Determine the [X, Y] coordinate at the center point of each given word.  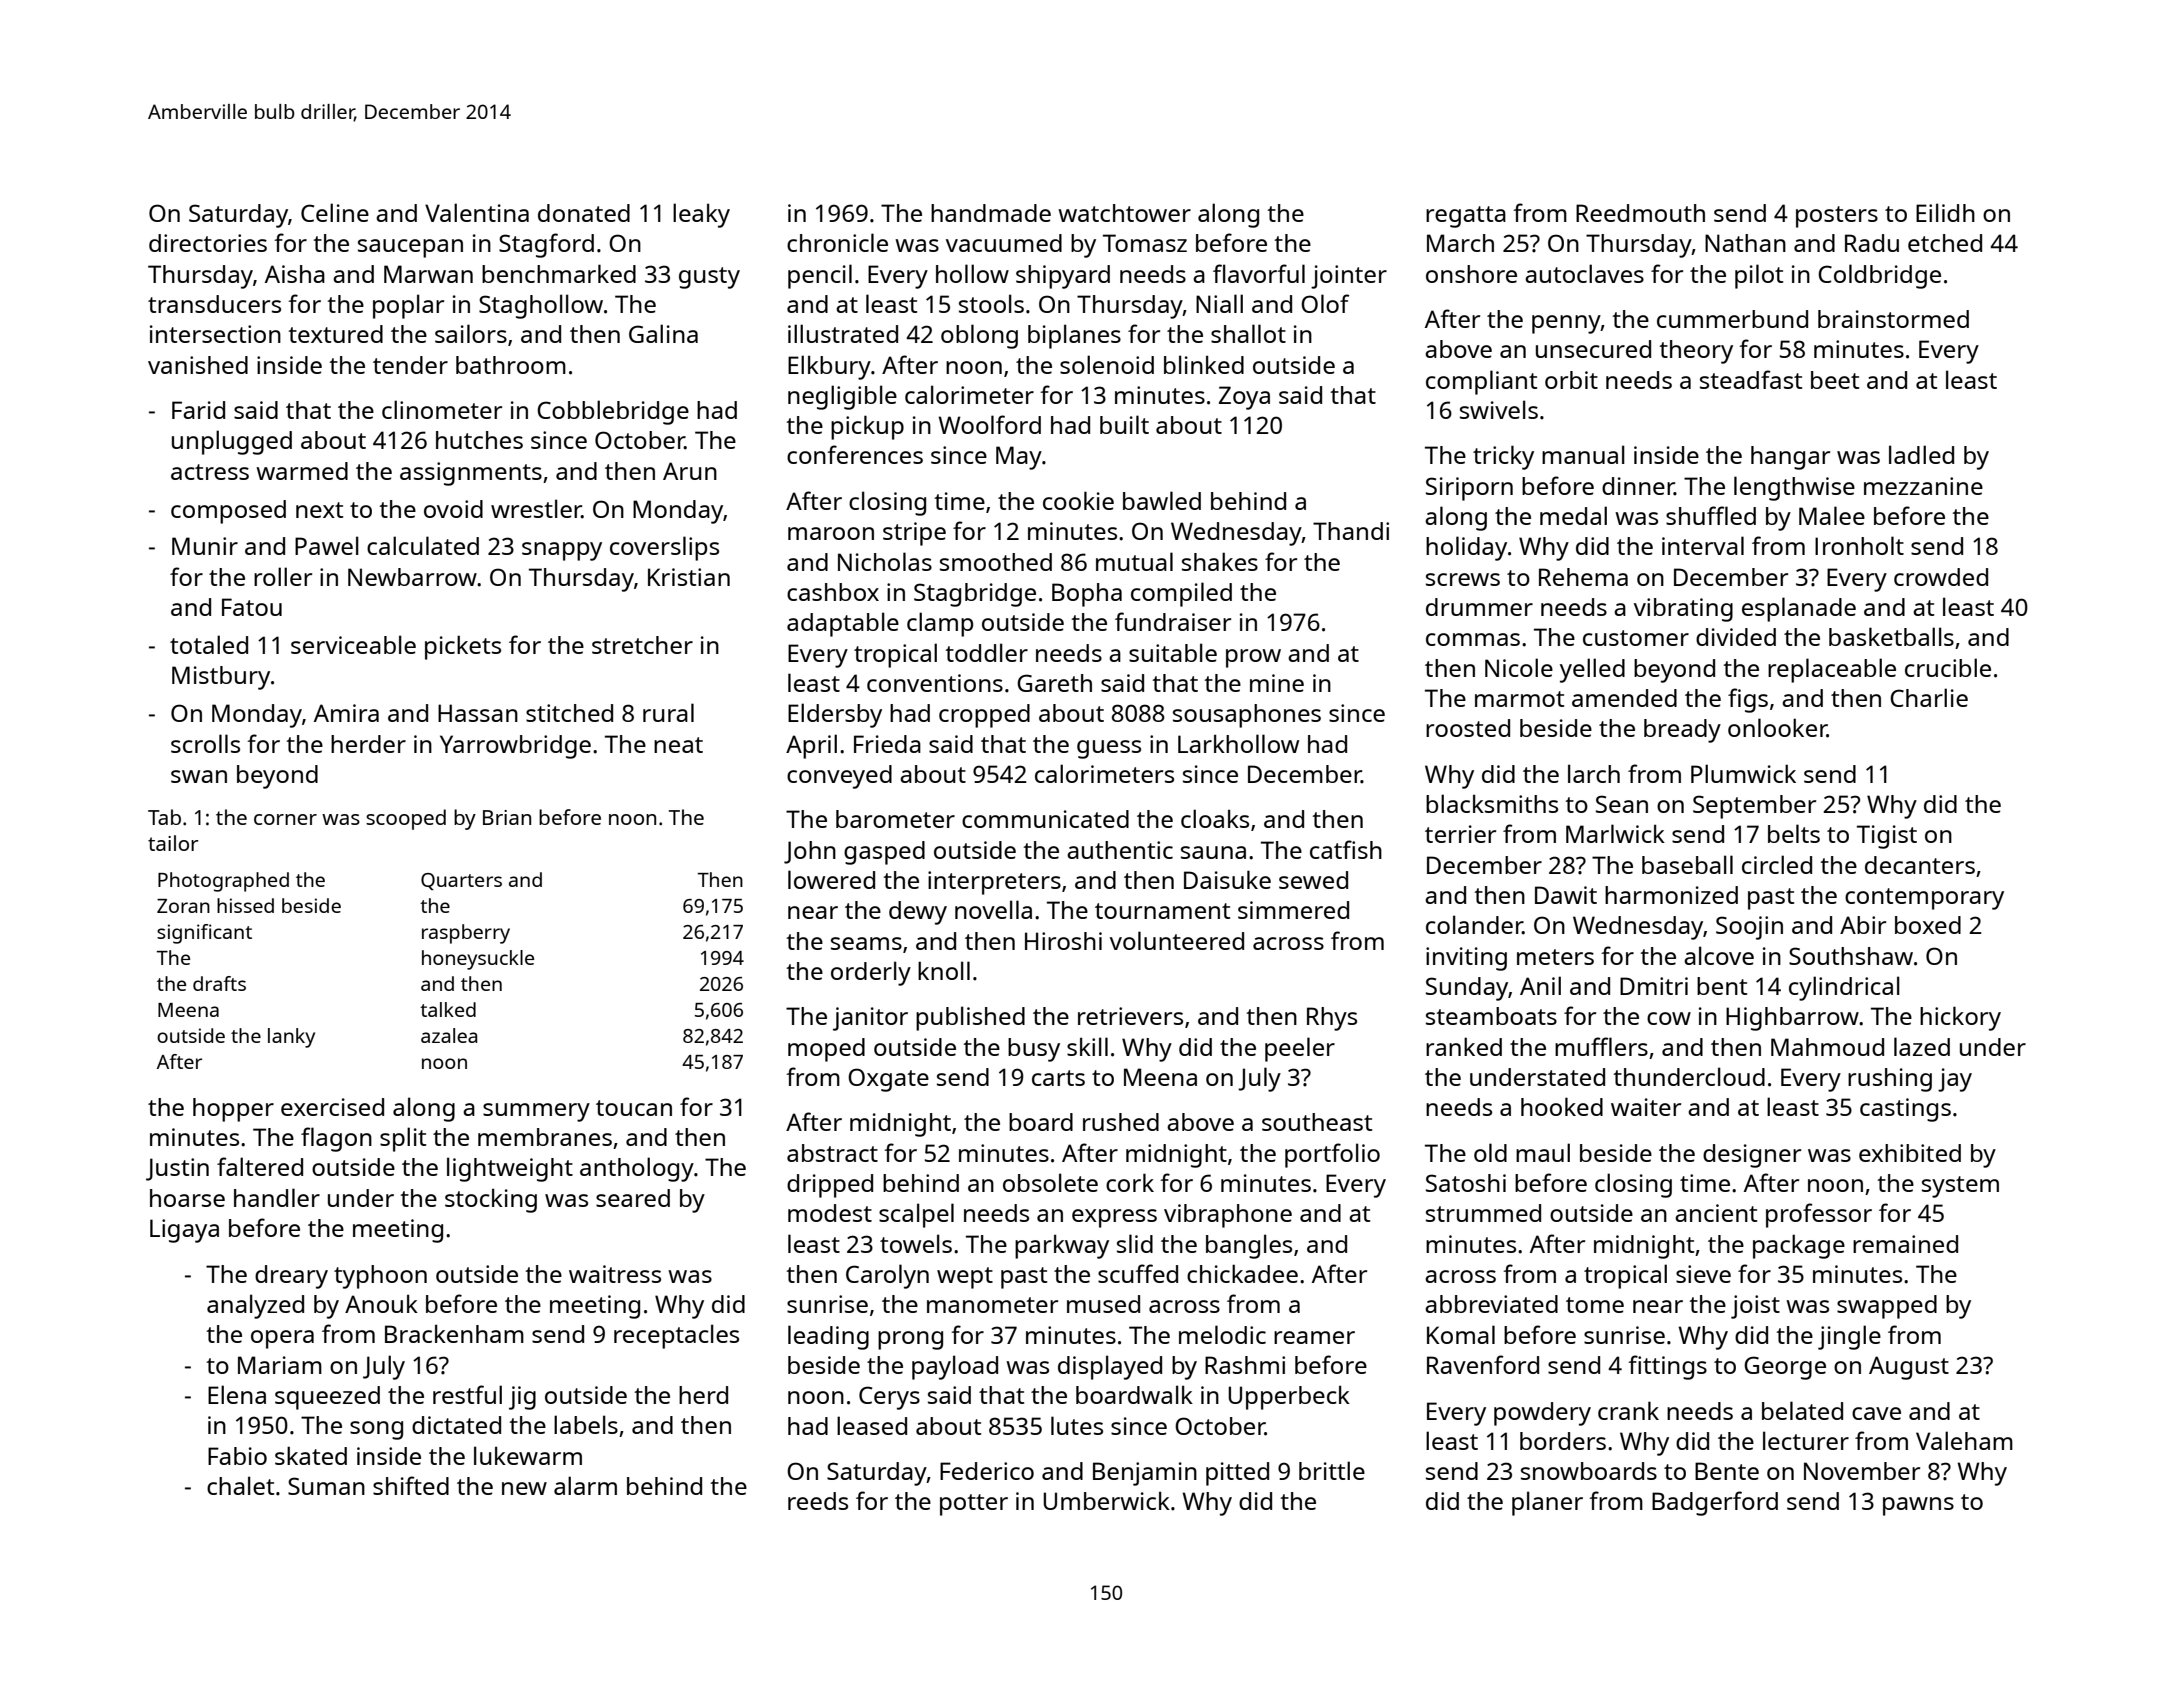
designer [1752, 1156]
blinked [1204, 364]
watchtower [1124, 213]
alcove [1719, 955]
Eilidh [1945, 212]
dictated [456, 1425]
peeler [1300, 1049]
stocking [491, 1201]
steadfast [1751, 379]
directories [208, 243]
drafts [219, 983]
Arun [690, 471]
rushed [1121, 1122]
